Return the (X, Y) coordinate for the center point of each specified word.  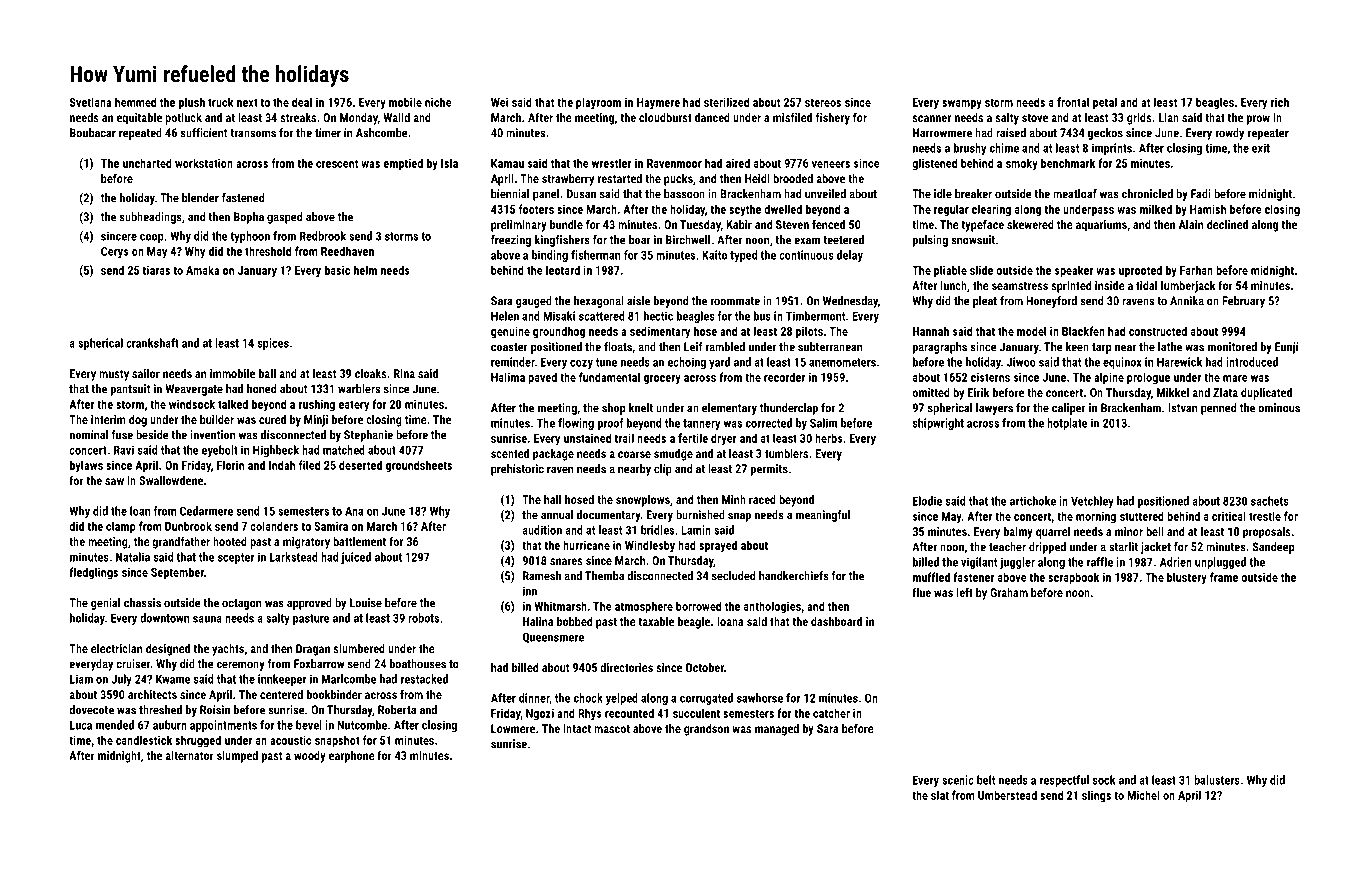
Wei (499, 102)
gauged (534, 302)
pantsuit (131, 390)
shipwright (938, 424)
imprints (1112, 149)
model (1031, 331)
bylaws (86, 466)
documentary (609, 516)
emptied (403, 164)
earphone (352, 757)
